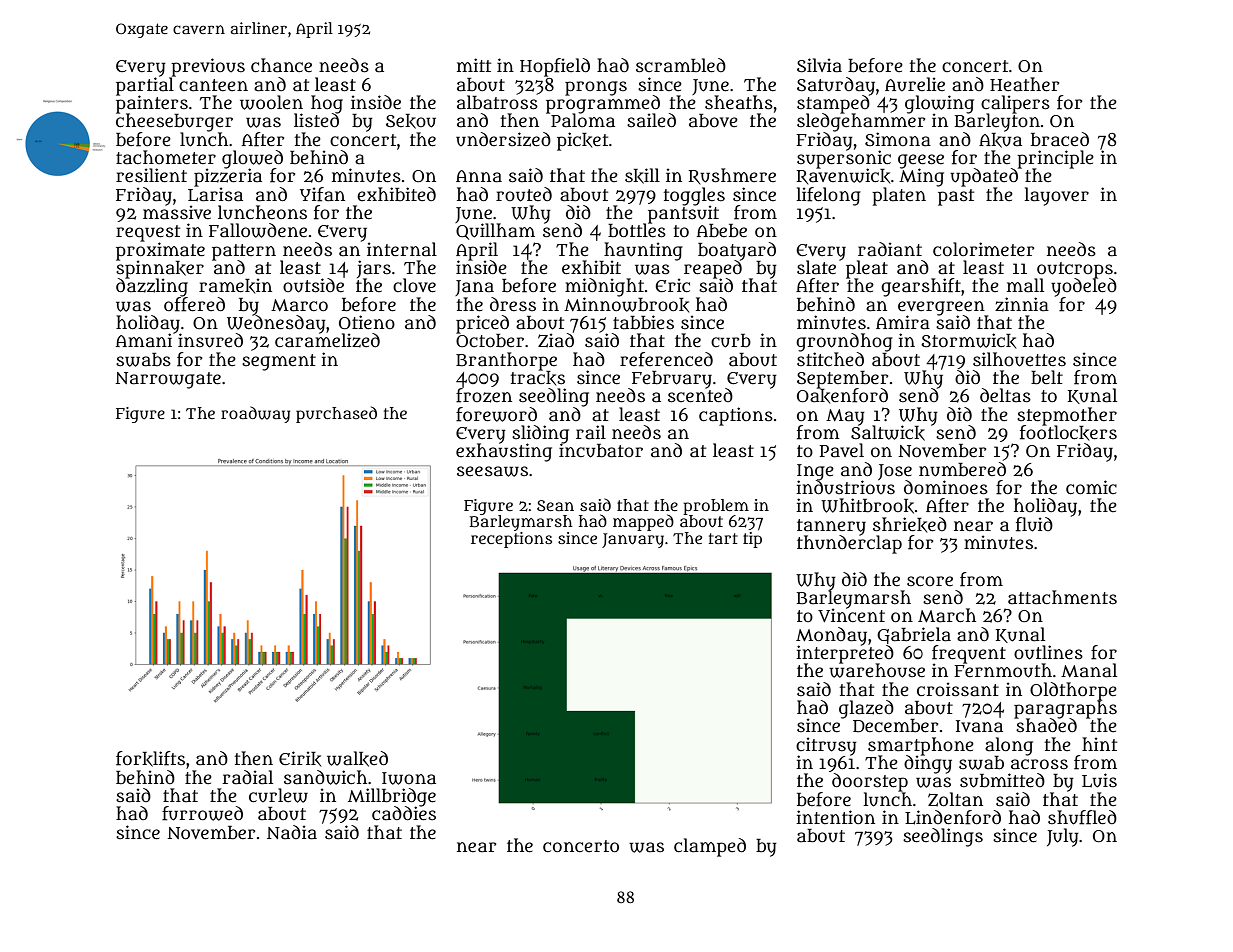  I want to click on sailed, so click(651, 120).
